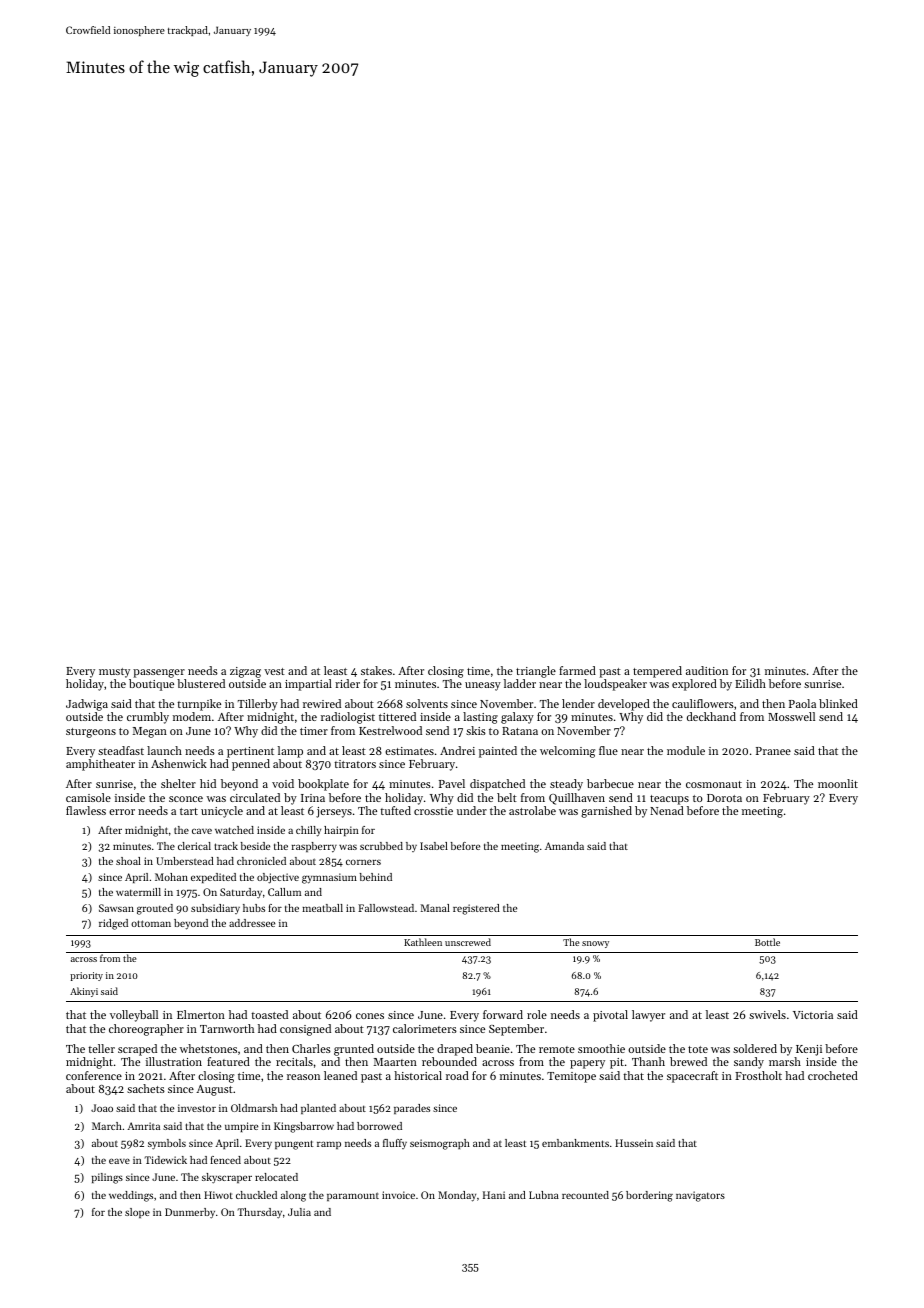  What do you see at coordinates (107, 1178) in the image?
I see `pilings` at bounding box center [107, 1178].
